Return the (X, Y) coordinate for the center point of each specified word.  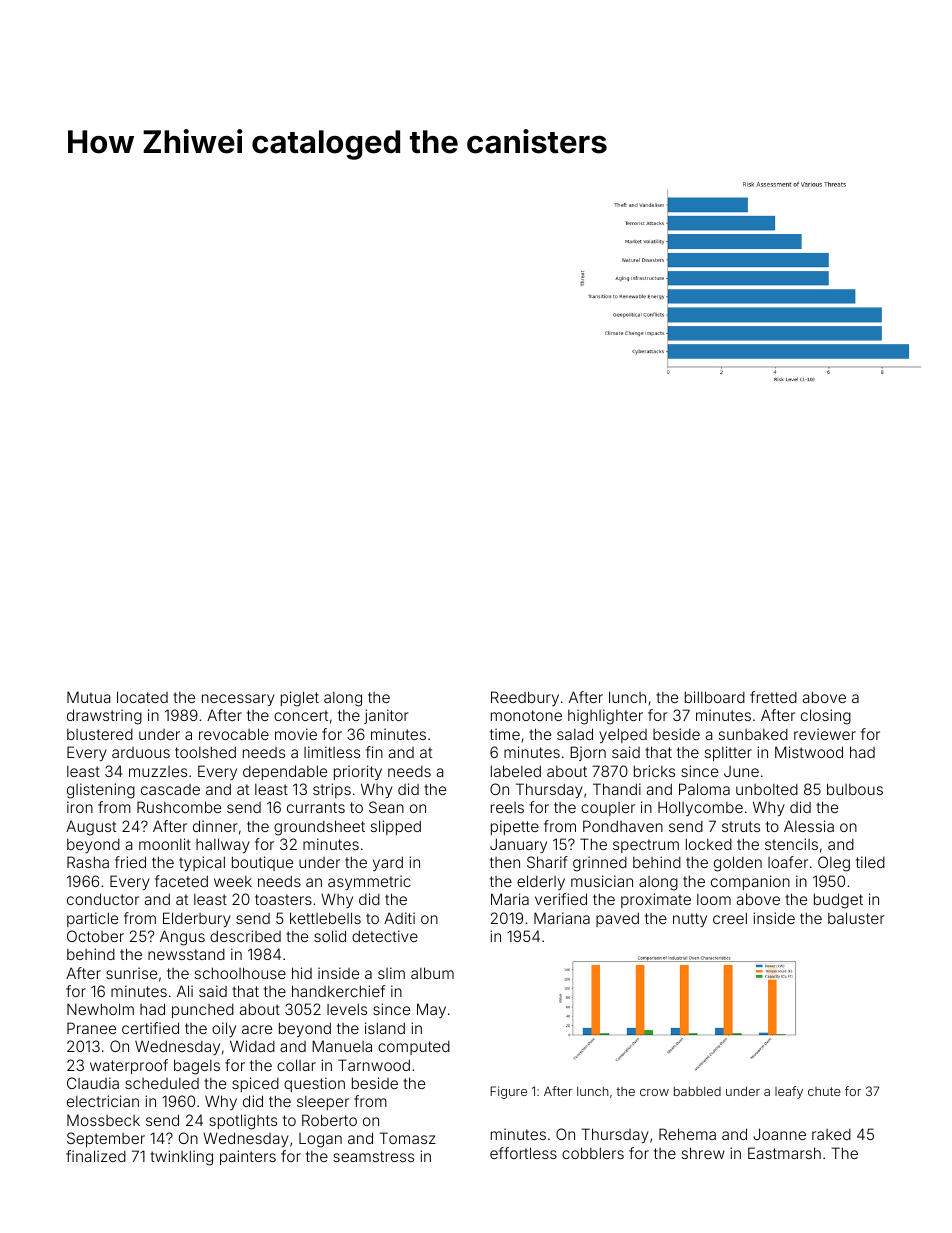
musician (602, 881)
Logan (320, 1140)
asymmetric (369, 882)
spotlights (243, 1122)
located (142, 697)
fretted (773, 697)
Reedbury (525, 698)
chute (824, 1091)
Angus (182, 938)
